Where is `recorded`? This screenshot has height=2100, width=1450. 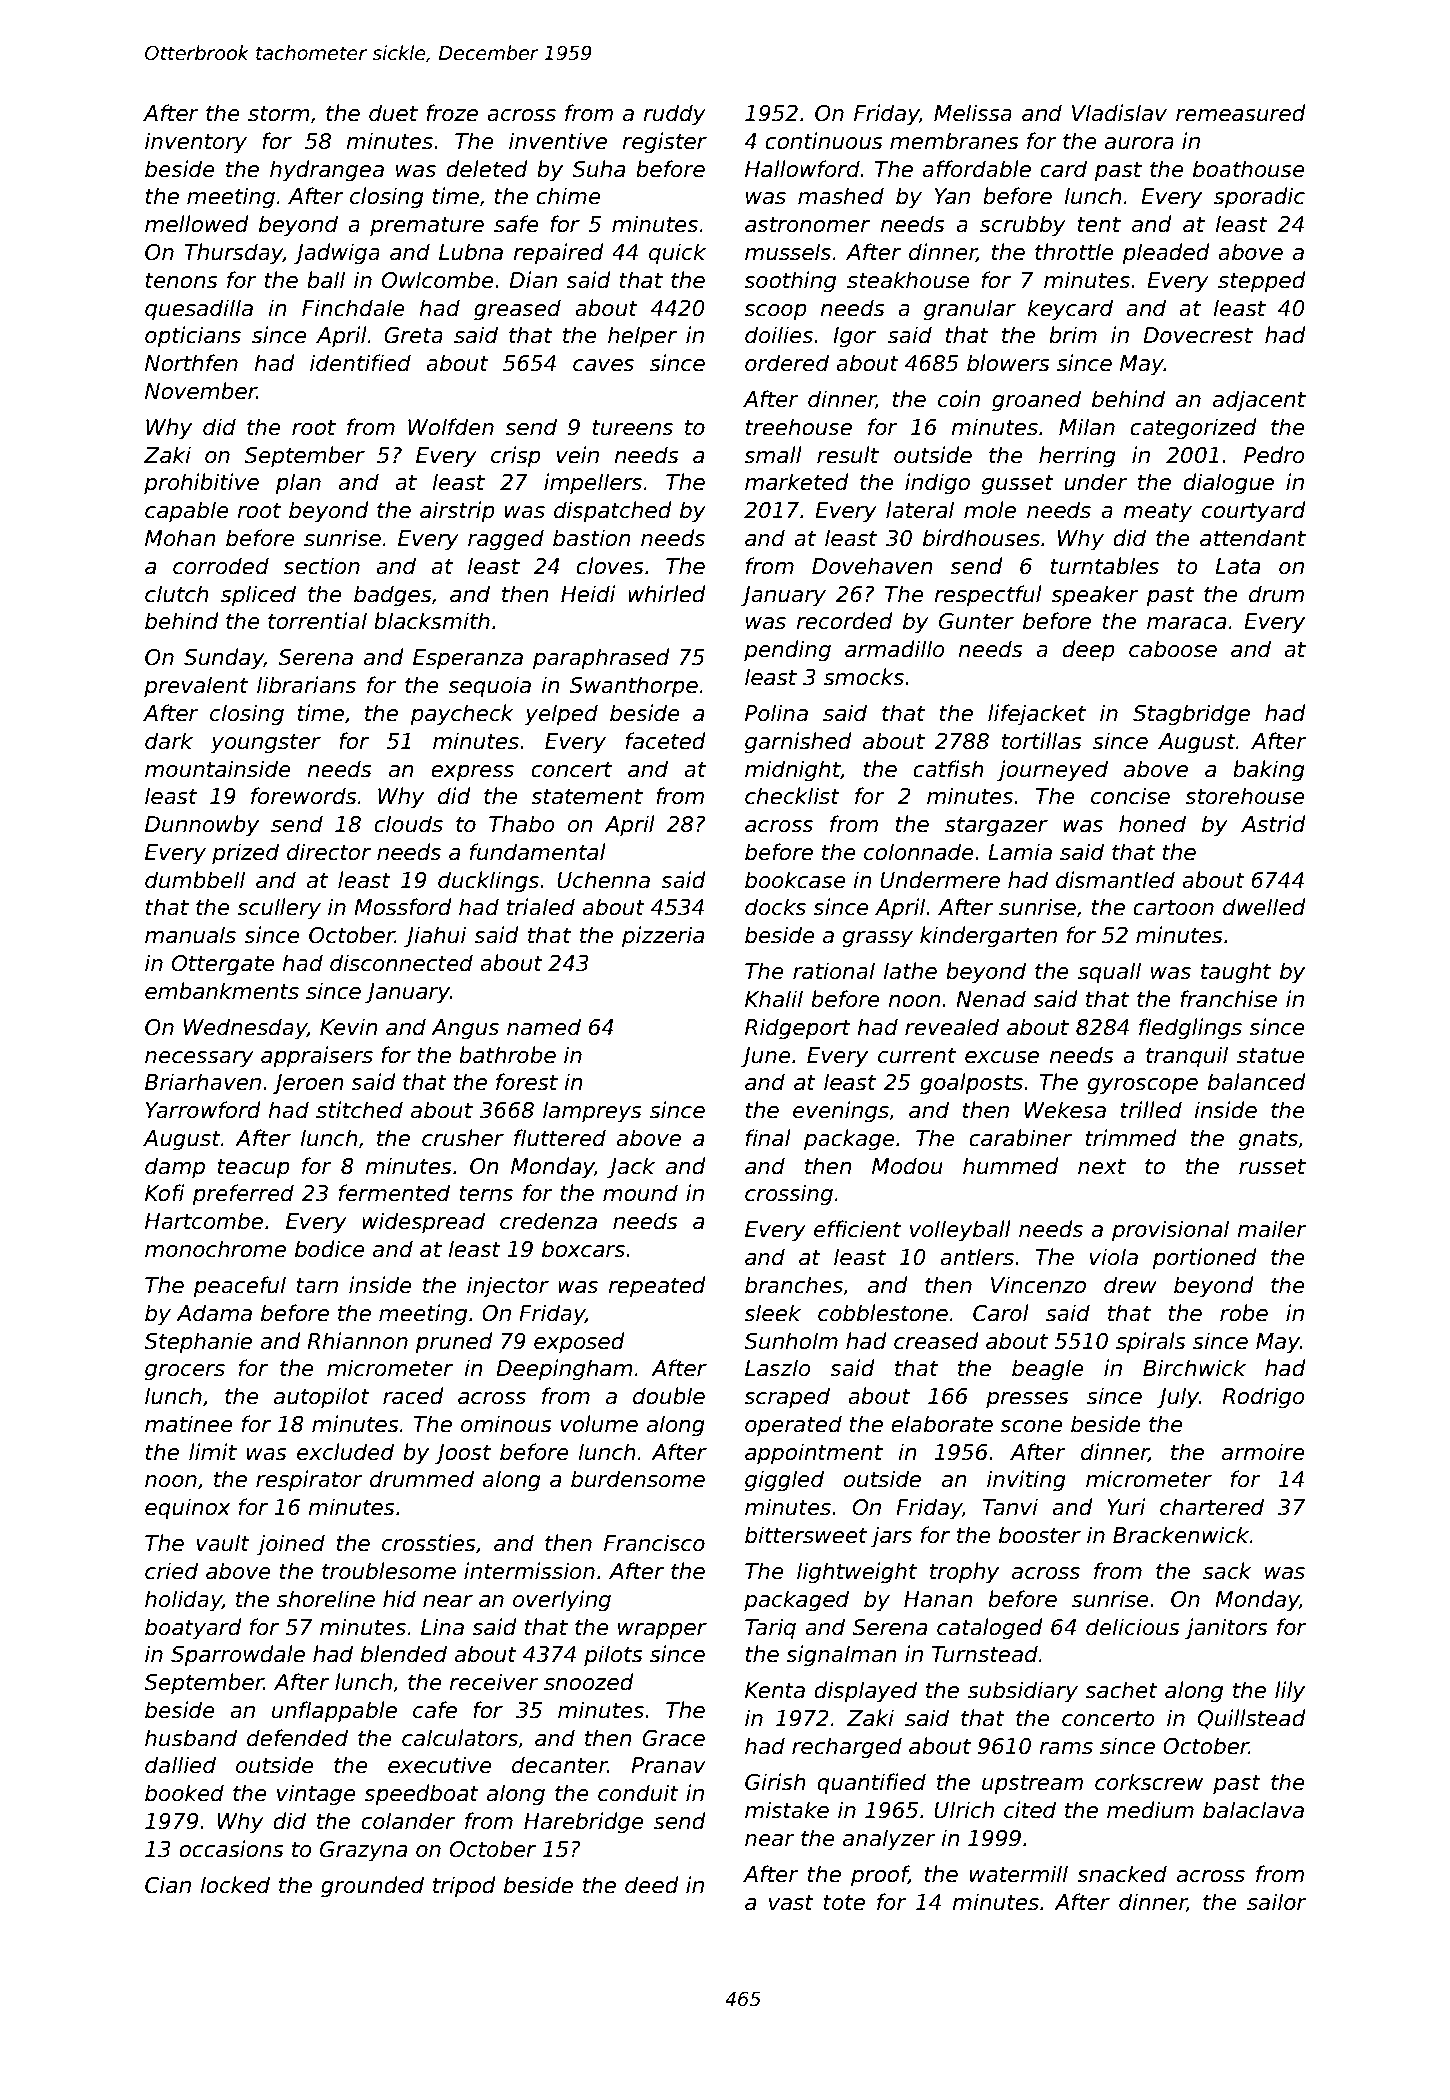 recorded is located at coordinates (845, 621).
